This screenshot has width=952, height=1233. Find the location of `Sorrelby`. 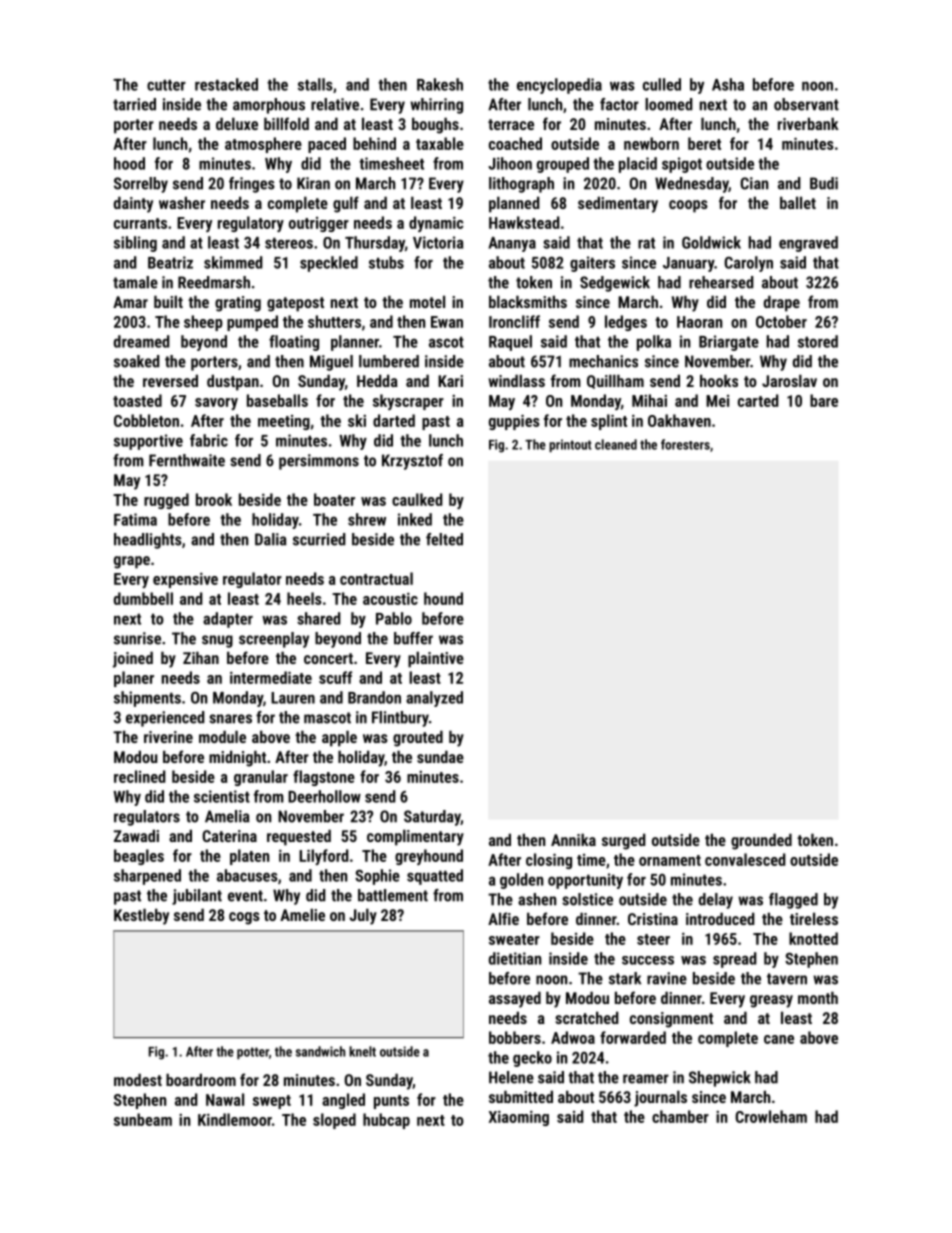

Sorrelby is located at coordinates (141, 185).
